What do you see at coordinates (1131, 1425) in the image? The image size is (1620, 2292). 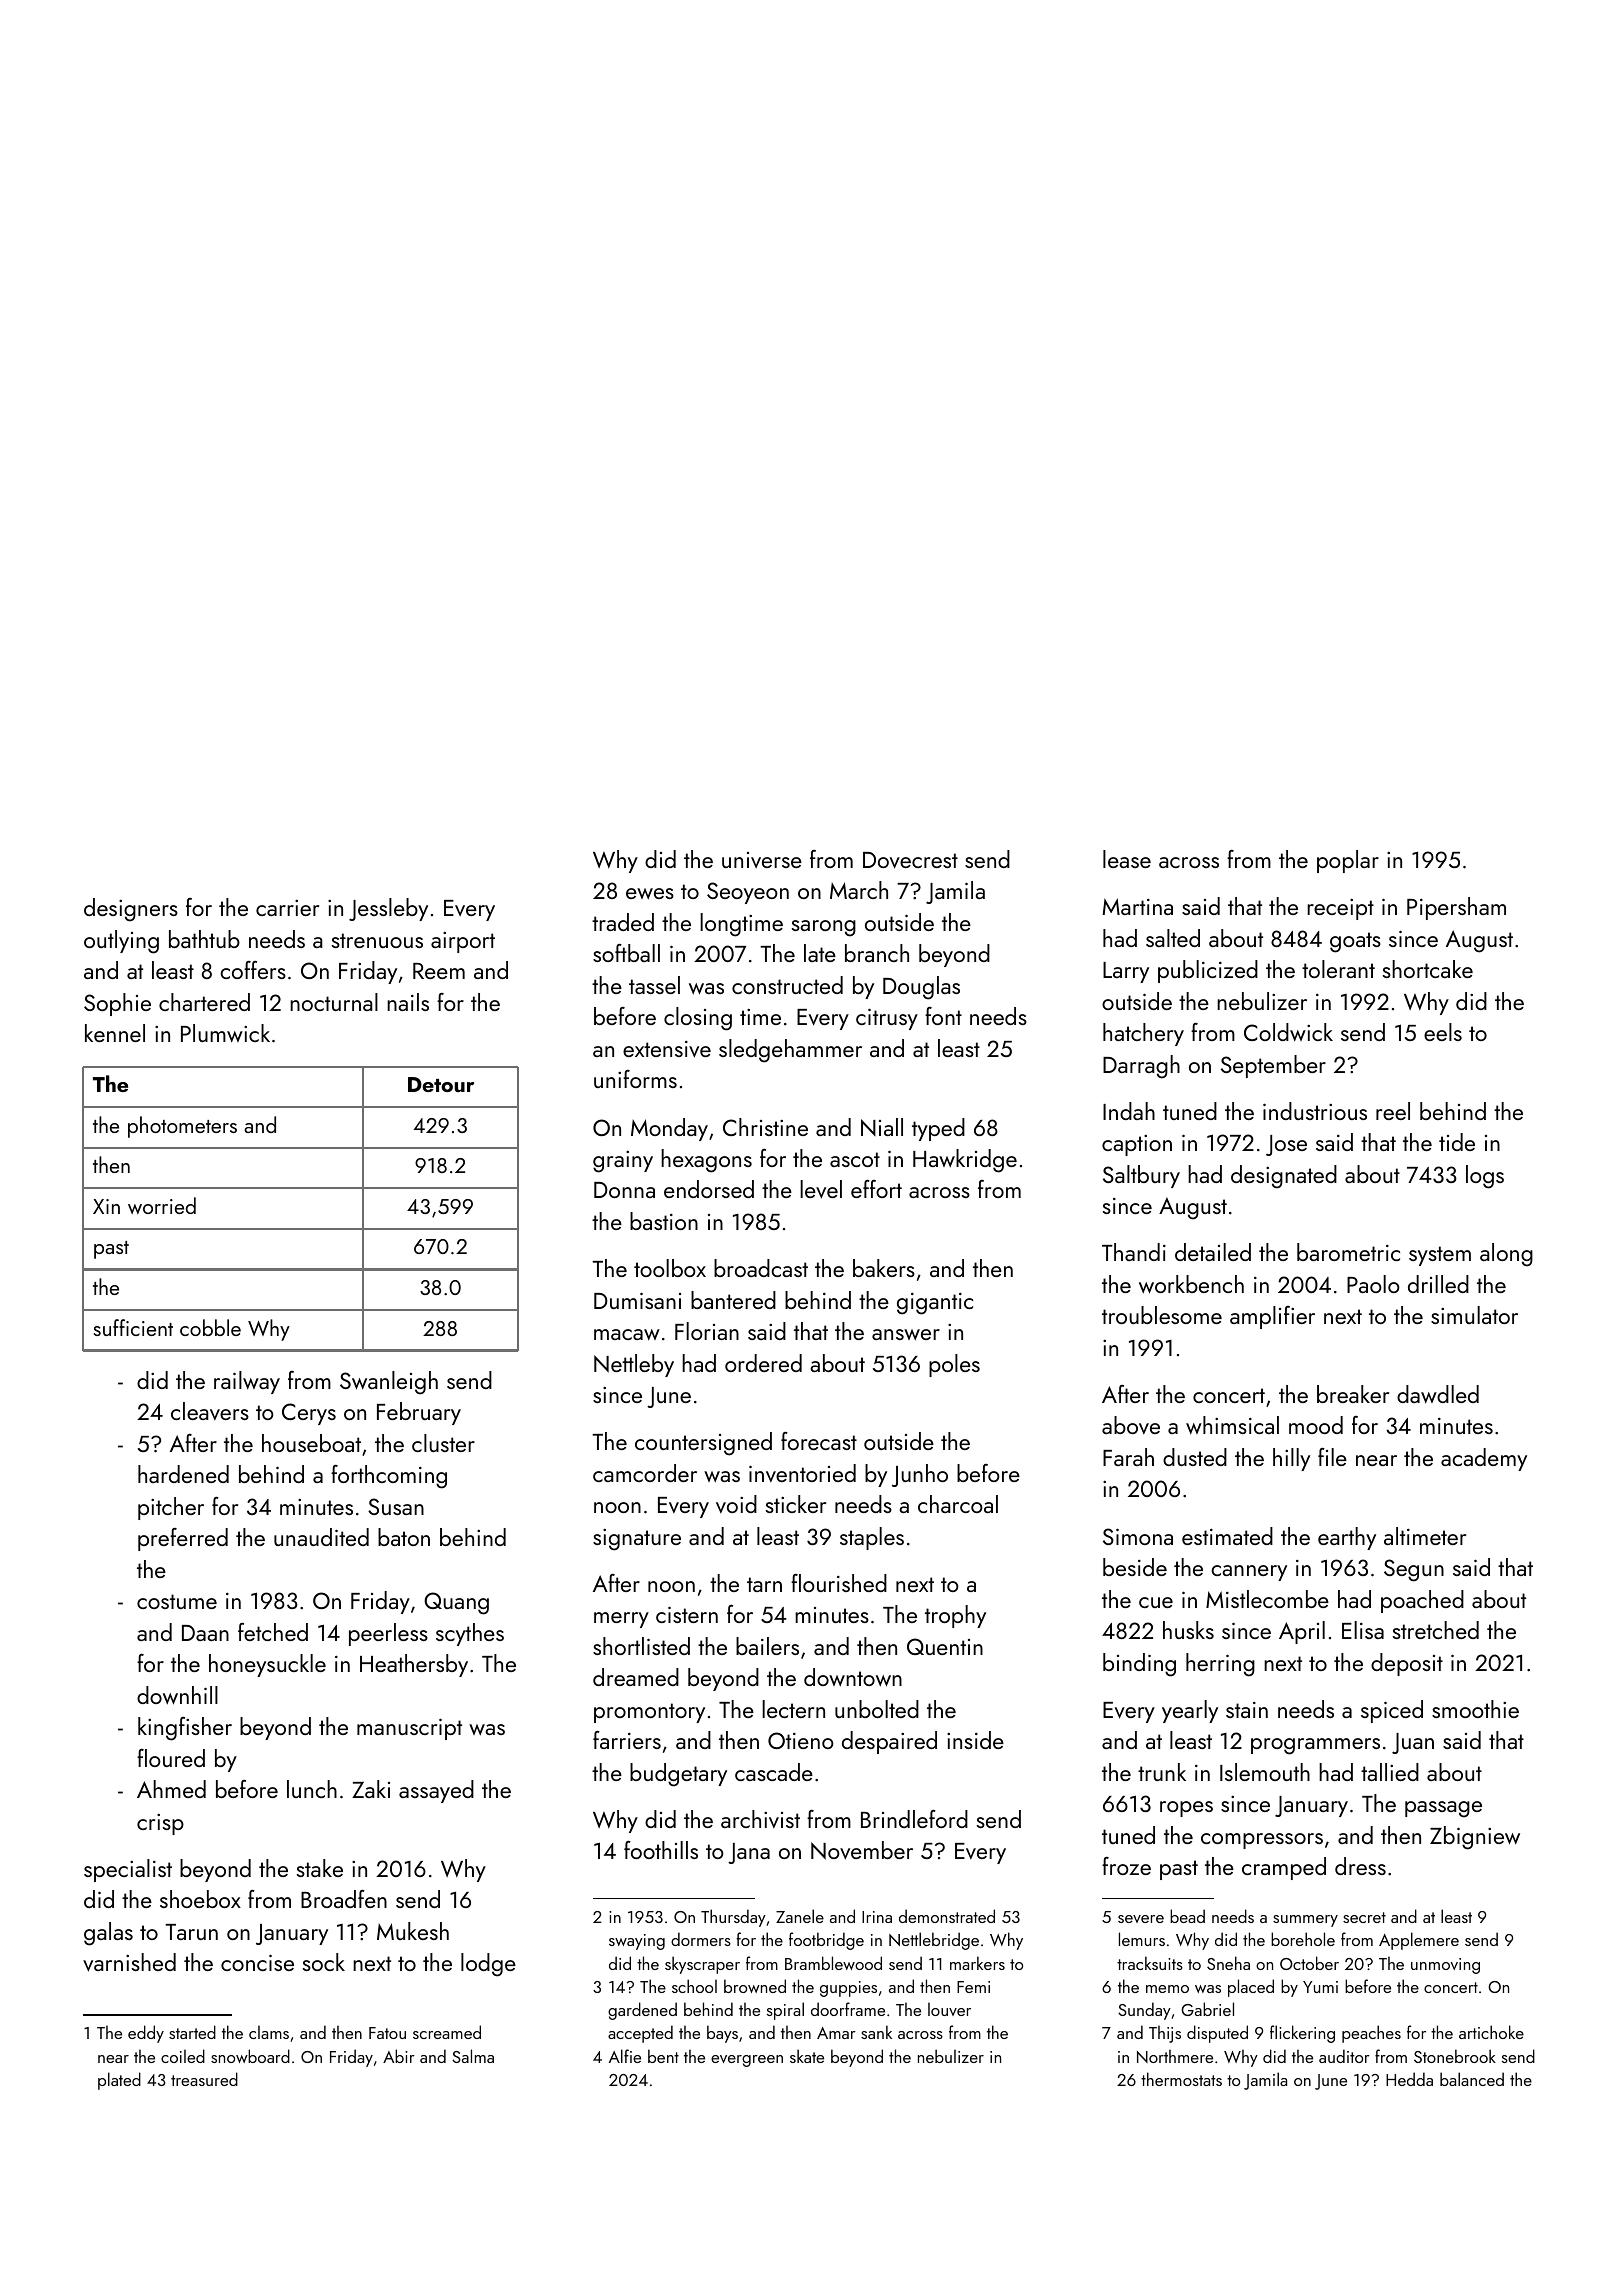 I see `above` at bounding box center [1131, 1425].
